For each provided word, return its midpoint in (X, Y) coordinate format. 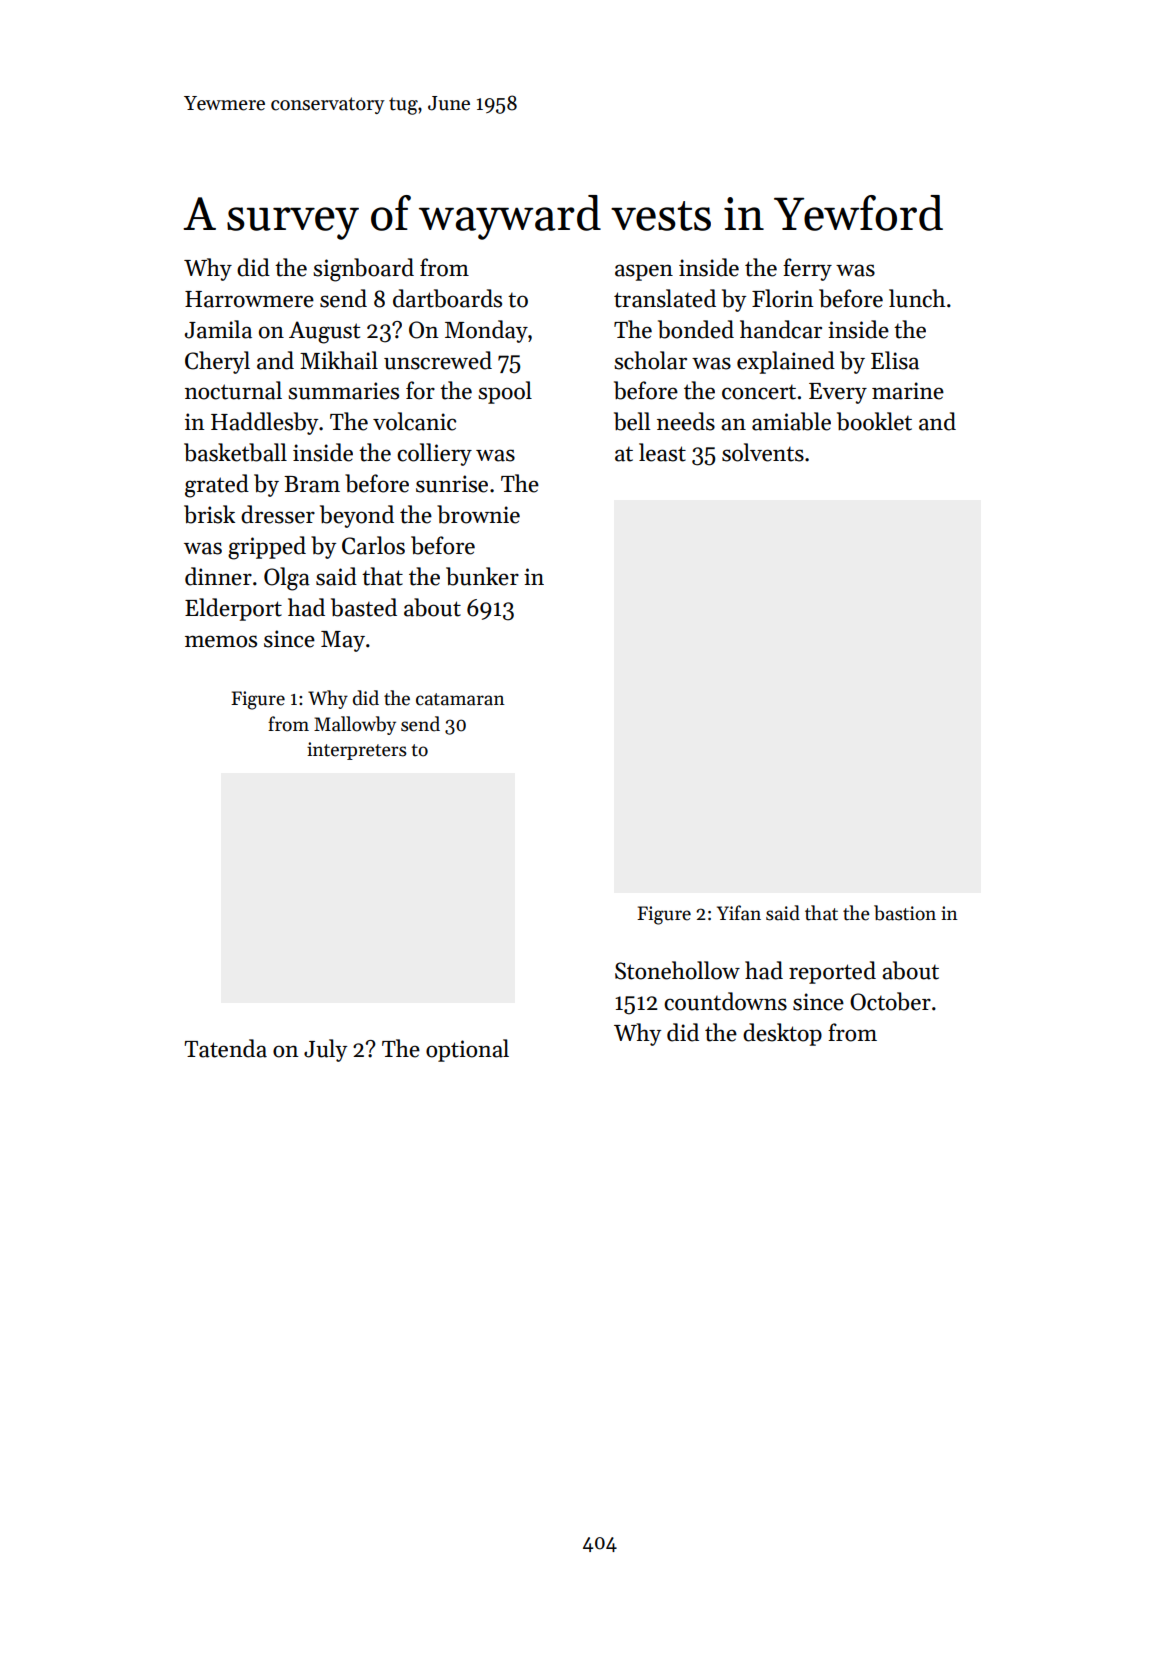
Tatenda (225, 1048)
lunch (917, 298)
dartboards (447, 298)
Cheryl (217, 362)
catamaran (460, 699)
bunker (482, 576)
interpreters (357, 751)
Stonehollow (677, 970)
